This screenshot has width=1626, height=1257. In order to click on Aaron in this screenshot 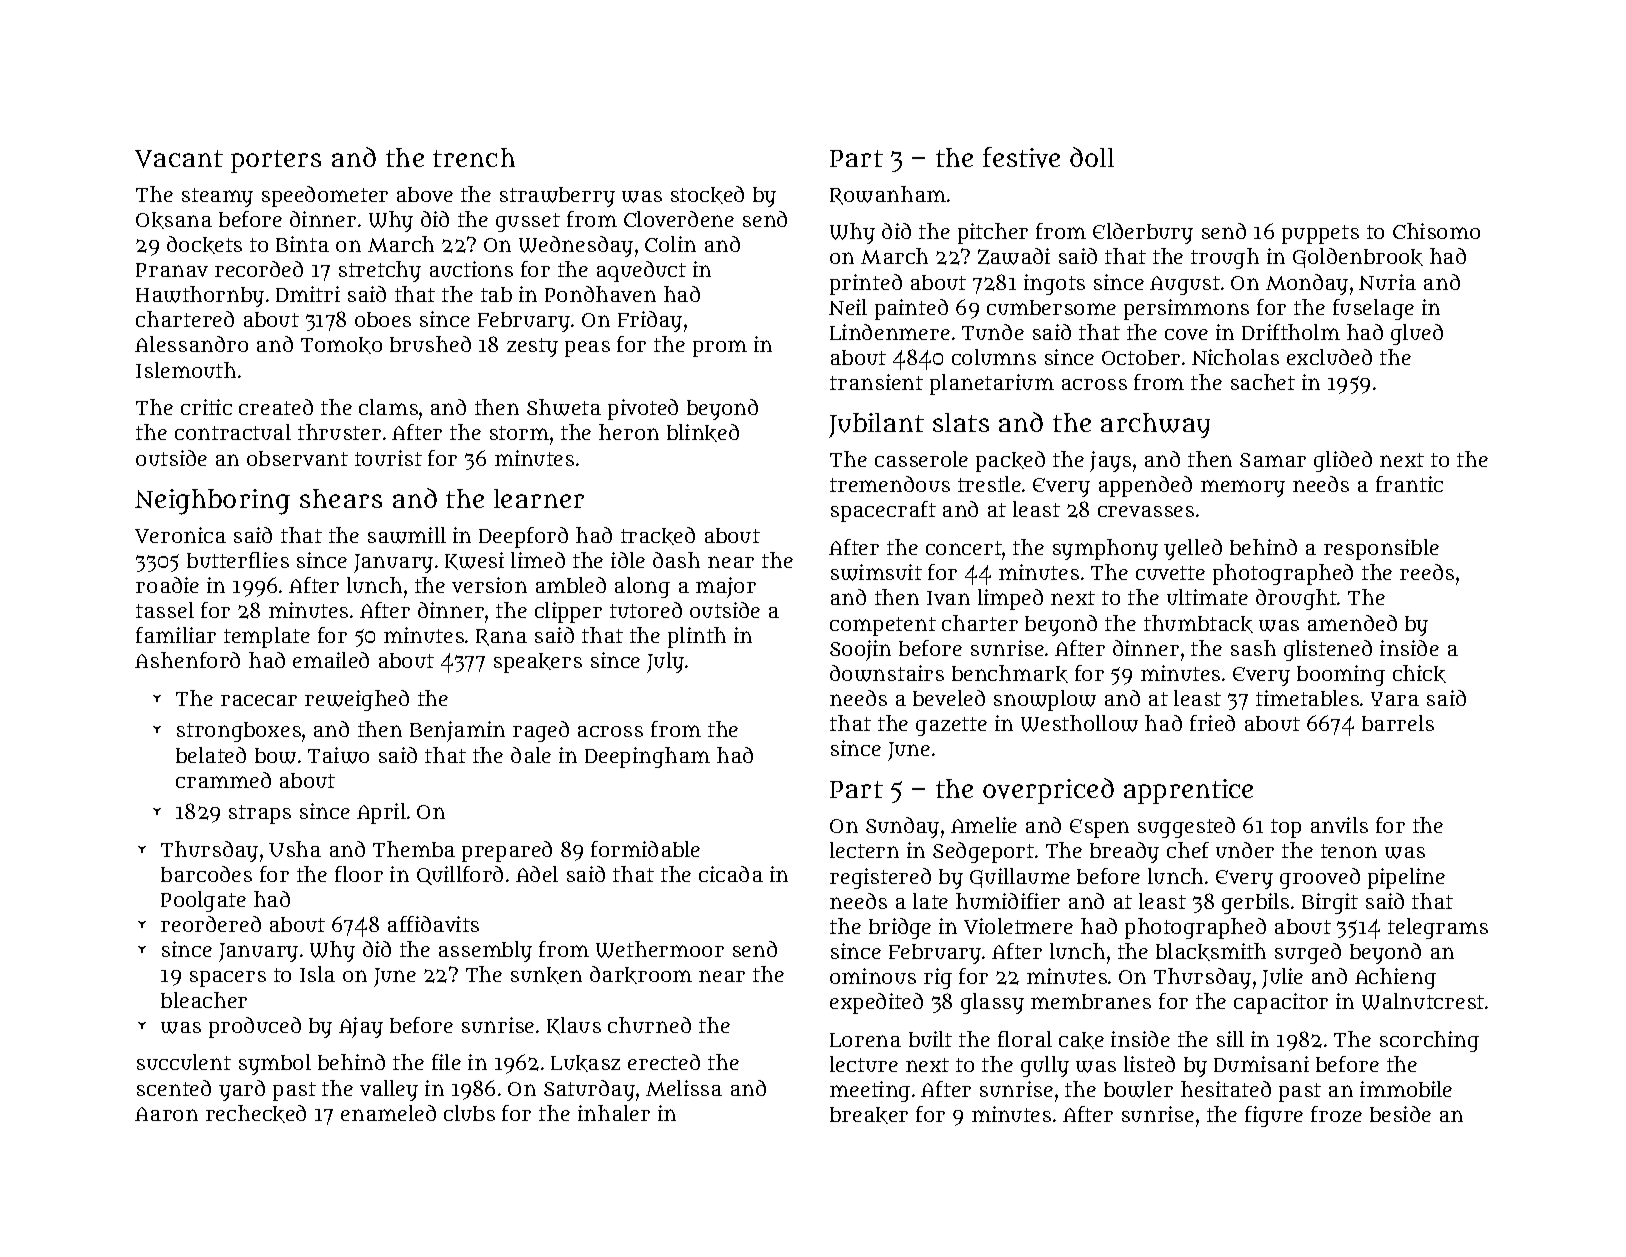, I will do `click(166, 1114)`.
